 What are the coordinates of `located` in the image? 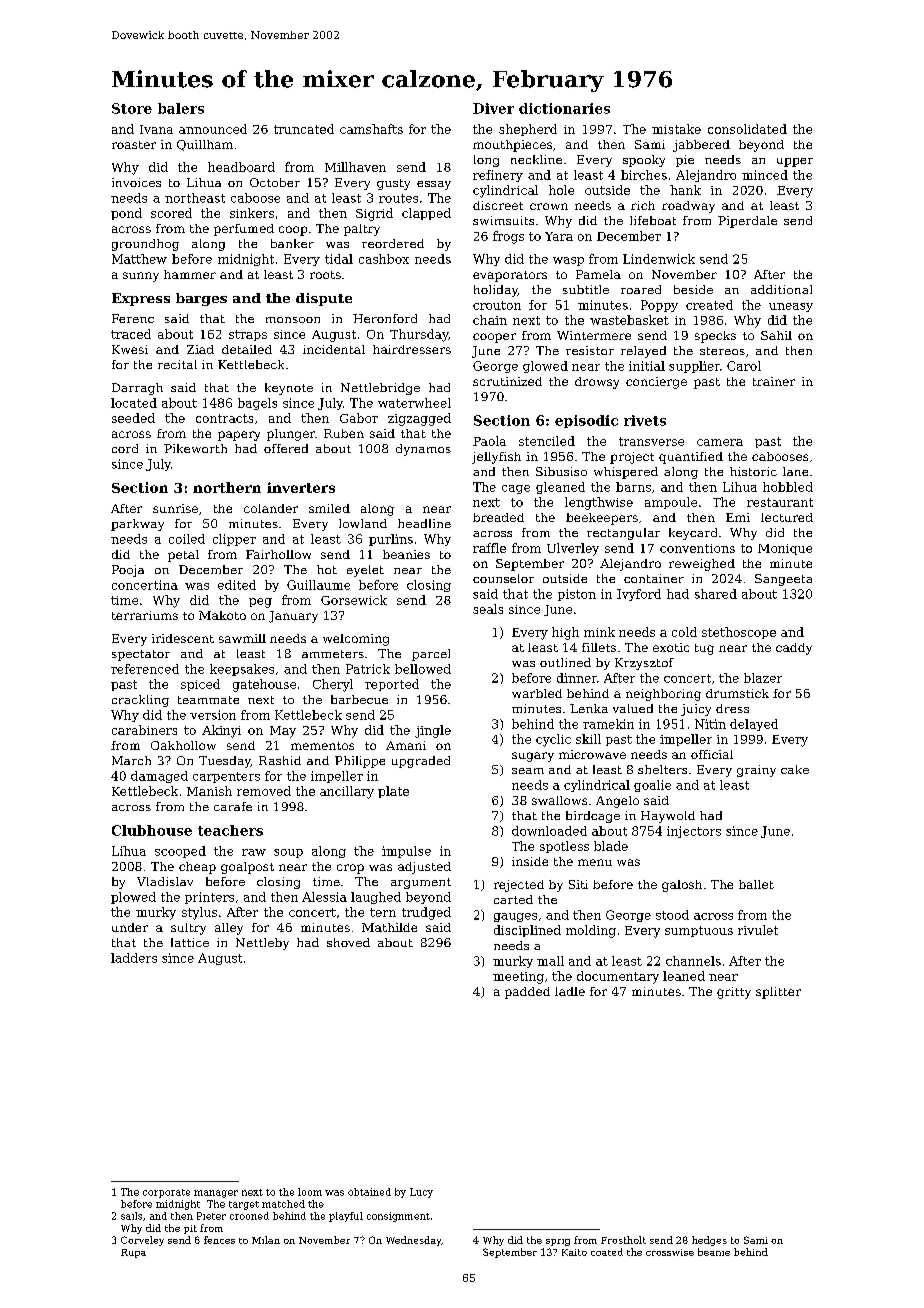 It's located at (134, 403).
